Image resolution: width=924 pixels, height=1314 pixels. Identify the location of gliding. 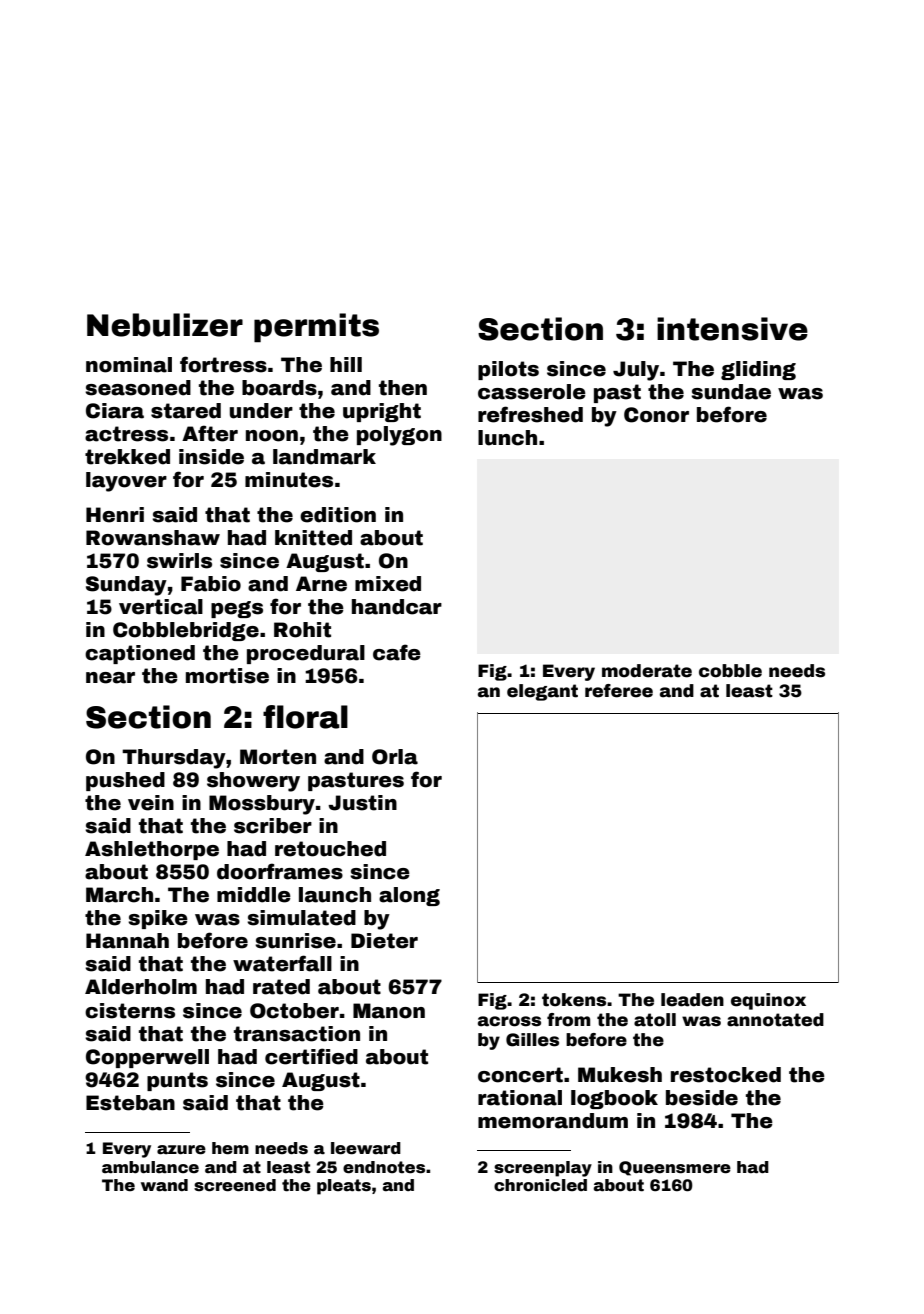
(758, 370).
